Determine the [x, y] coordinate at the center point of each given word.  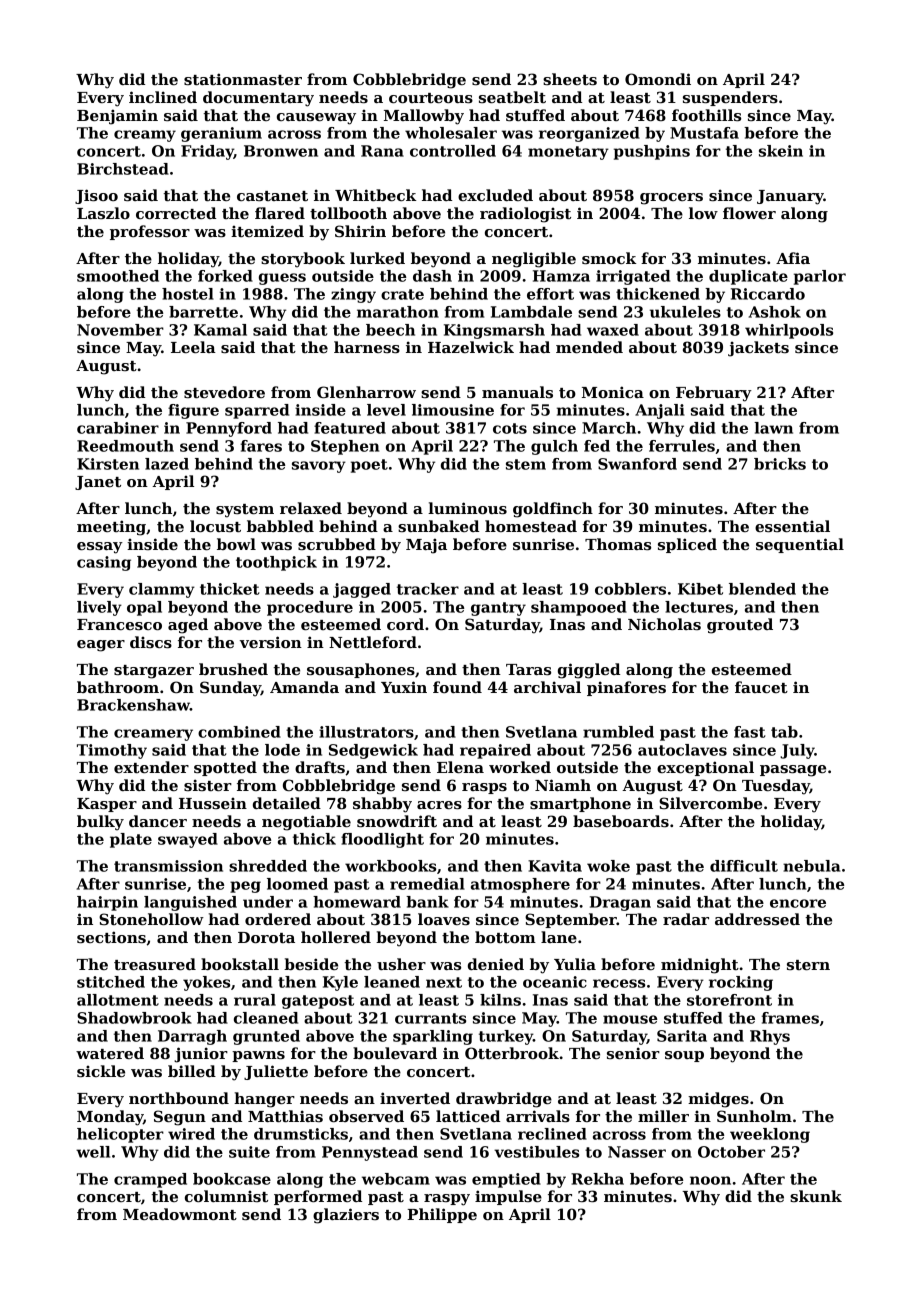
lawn [773, 428]
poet [369, 466]
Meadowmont [180, 1214]
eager [101, 646]
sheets [570, 79]
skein [781, 151]
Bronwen [281, 151]
